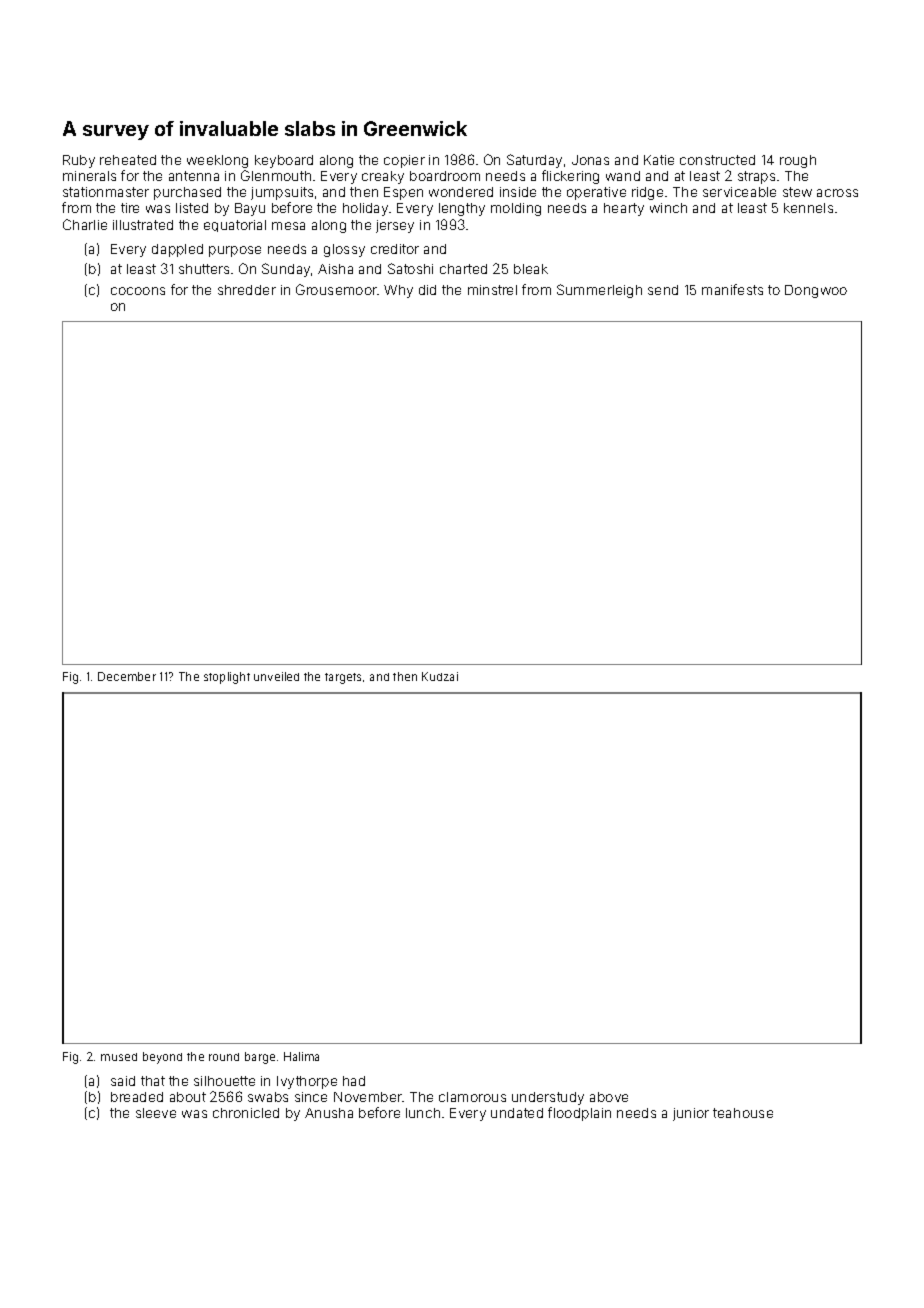  Describe the element at coordinates (79, 161) in the screenshot. I see `Ruby` at that location.
